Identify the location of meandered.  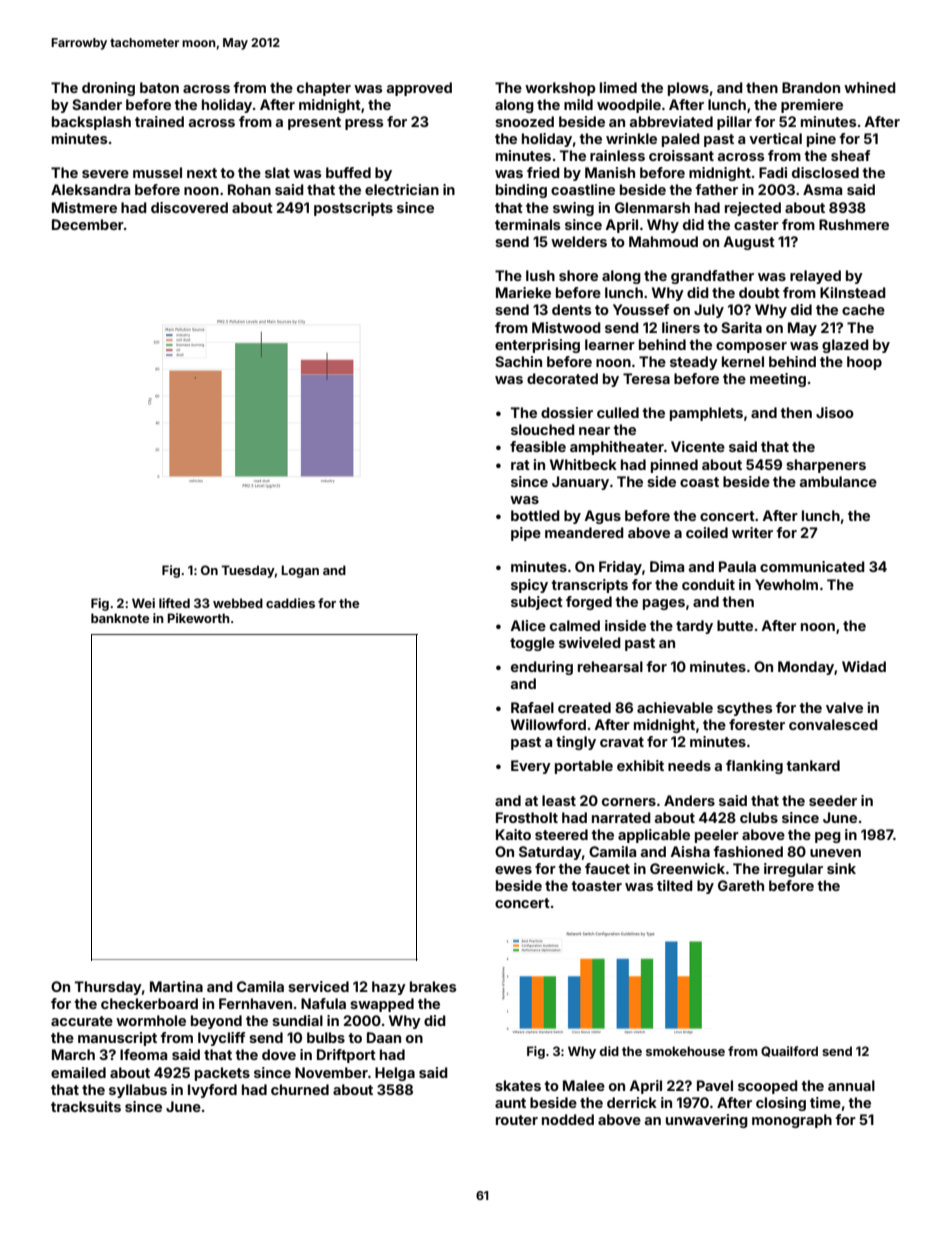
(584, 532).
